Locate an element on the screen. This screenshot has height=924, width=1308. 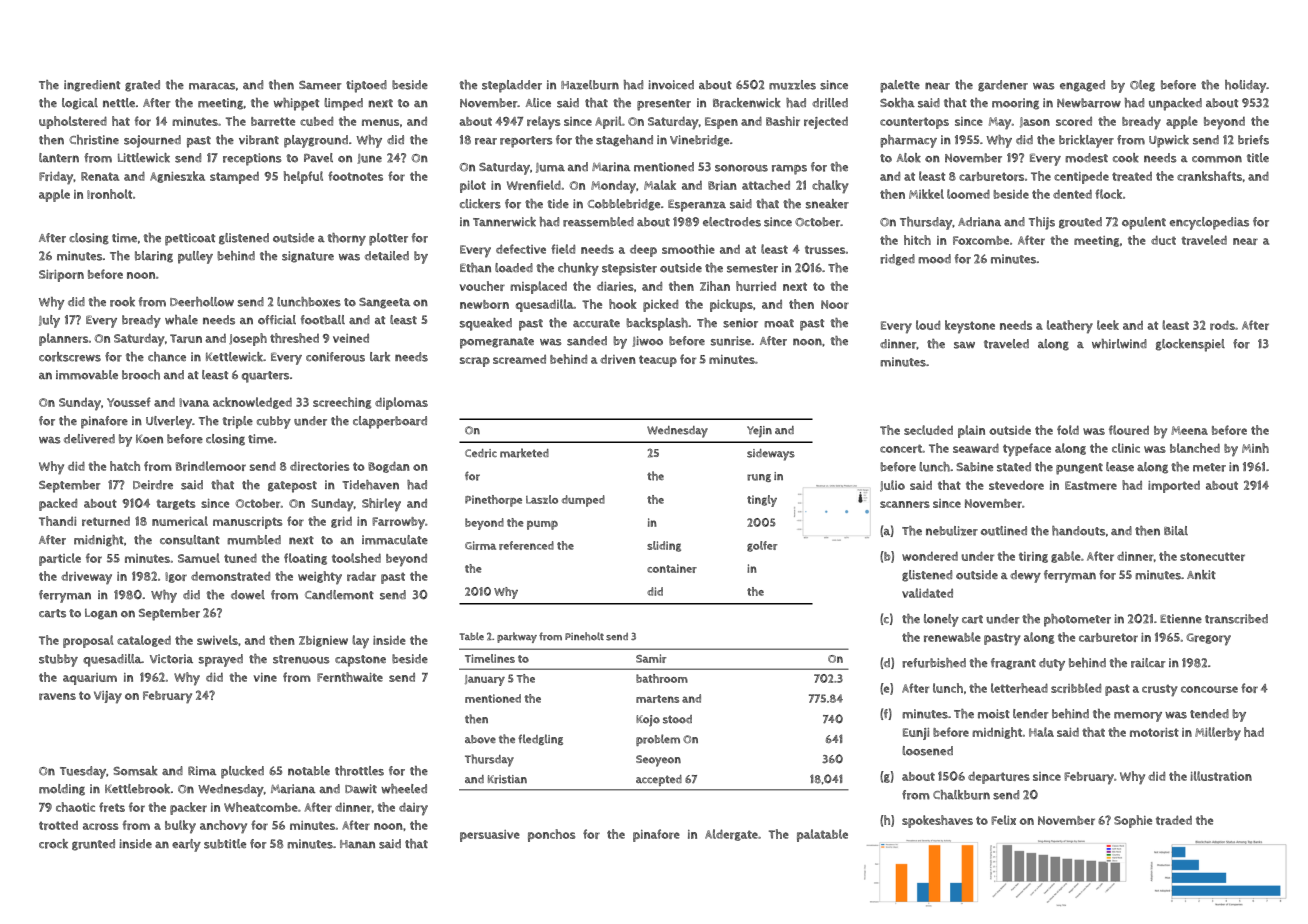
gardener is located at coordinates (1003, 86).
